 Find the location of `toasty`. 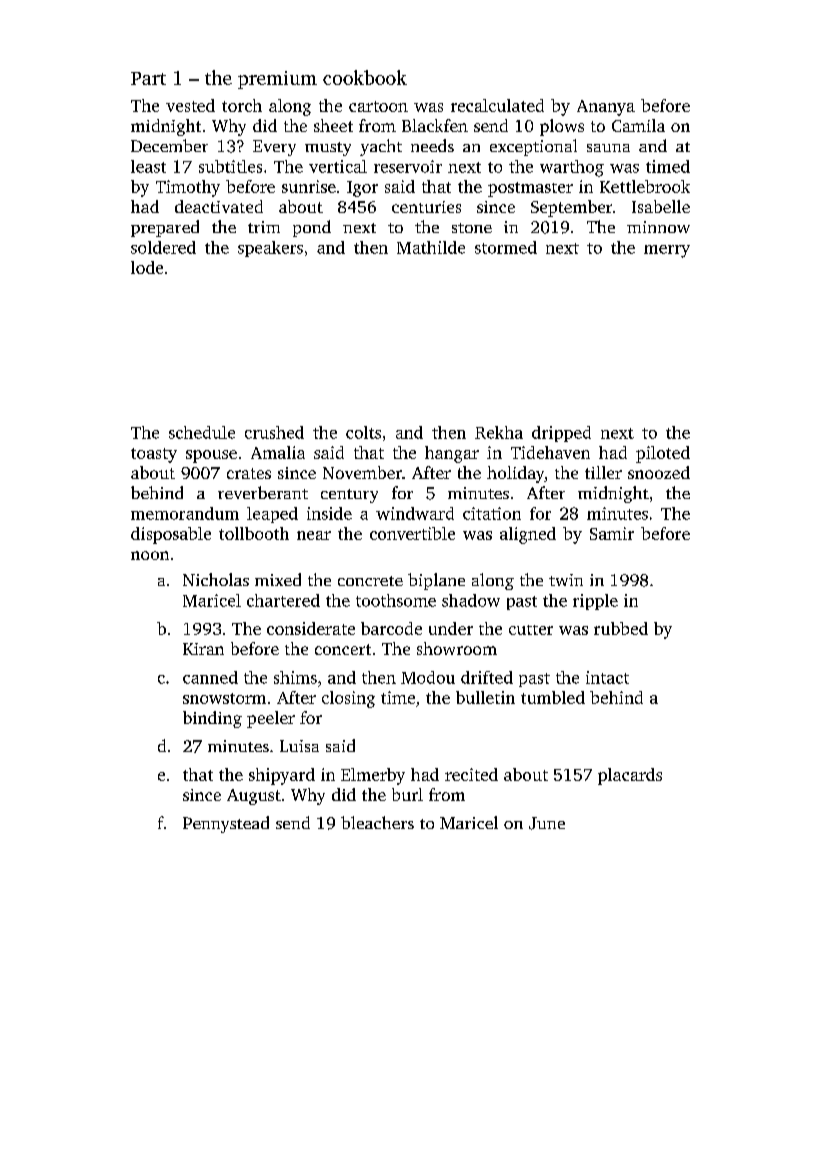

toasty is located at coordinates (154, 455).
